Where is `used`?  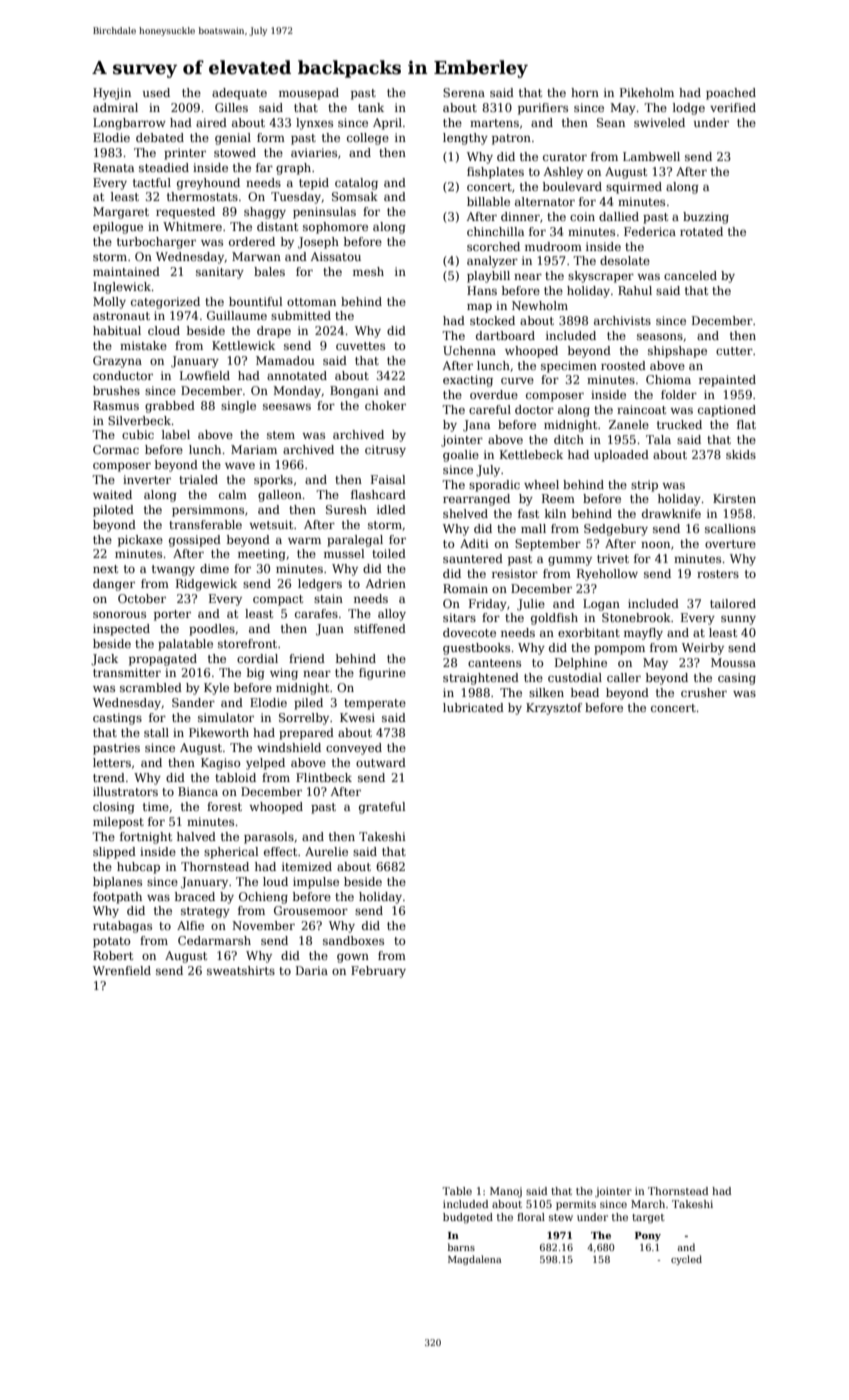
used is located at coordinates (156, 92).
